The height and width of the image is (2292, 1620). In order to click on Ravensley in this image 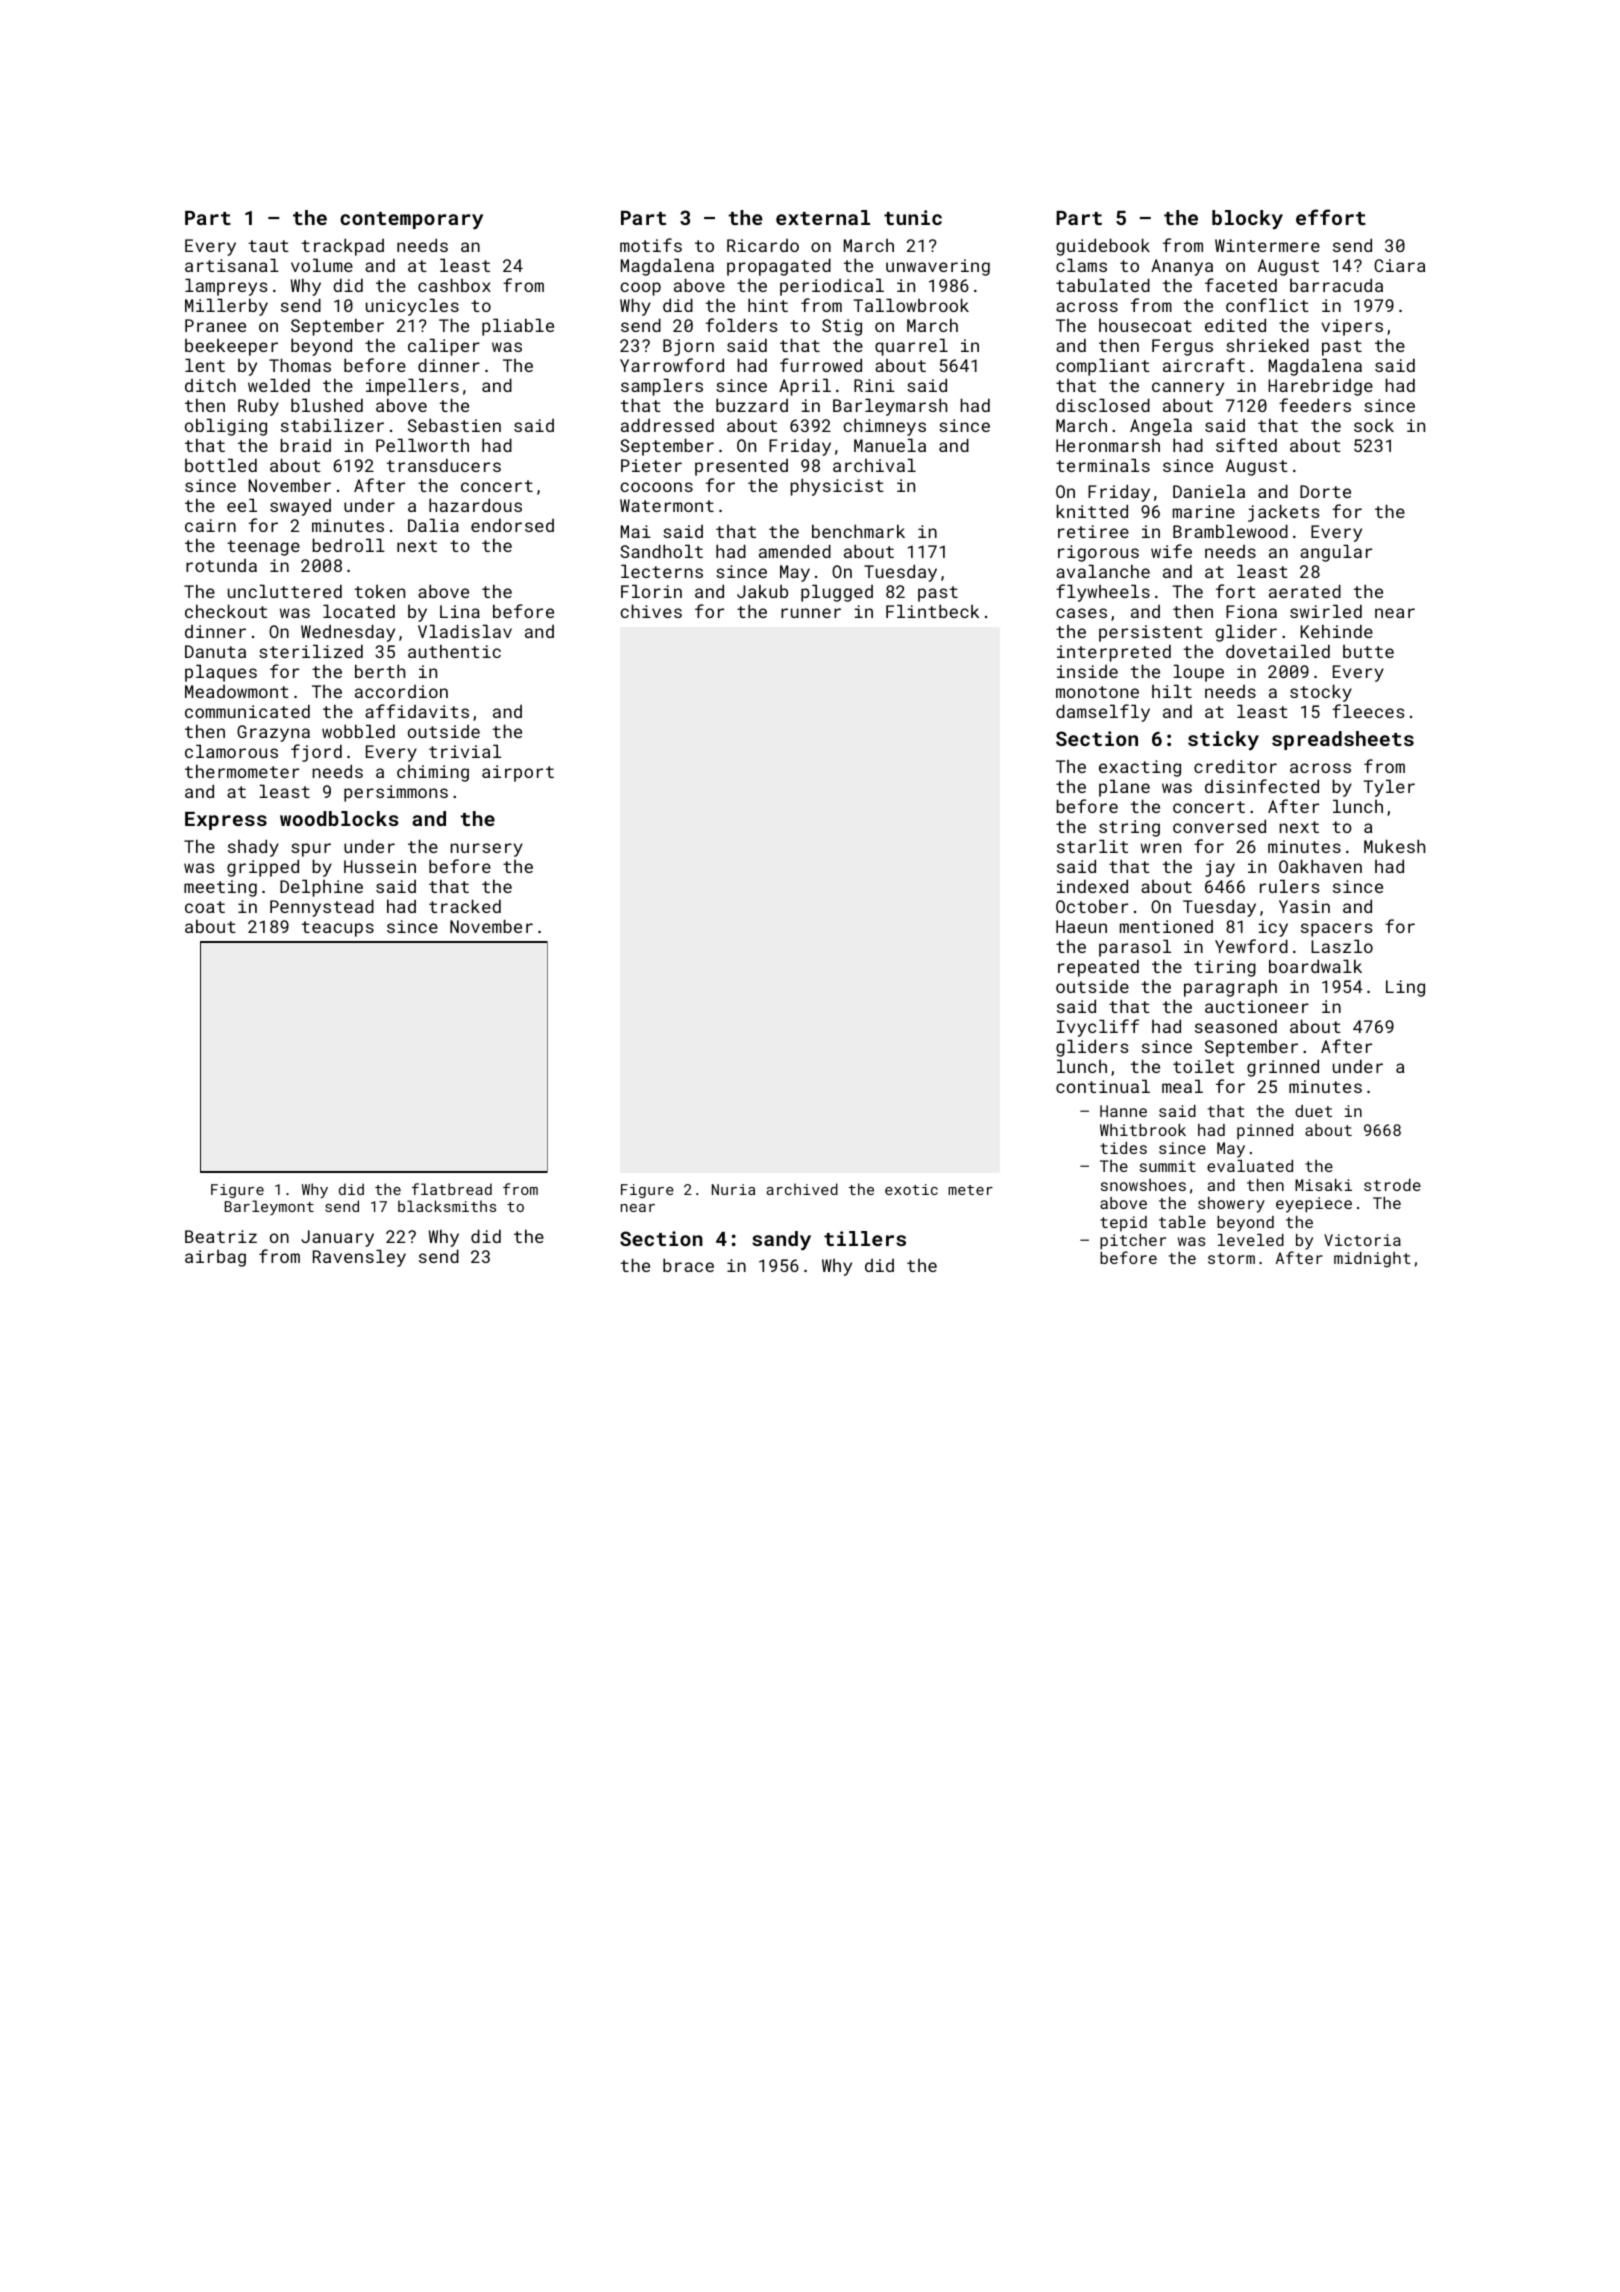, I will do `click(359, 1258)`.
